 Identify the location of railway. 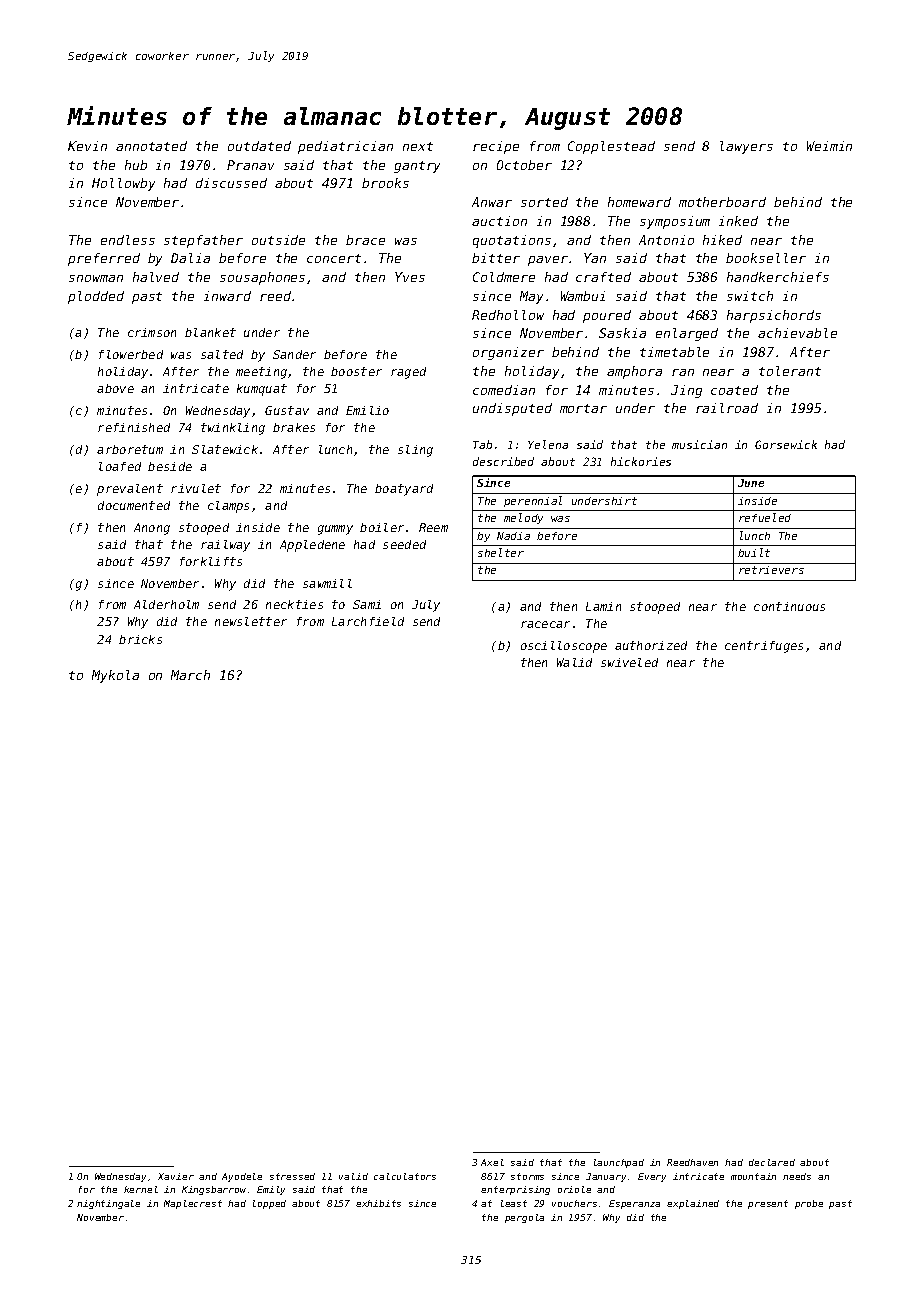
(225, 546).
